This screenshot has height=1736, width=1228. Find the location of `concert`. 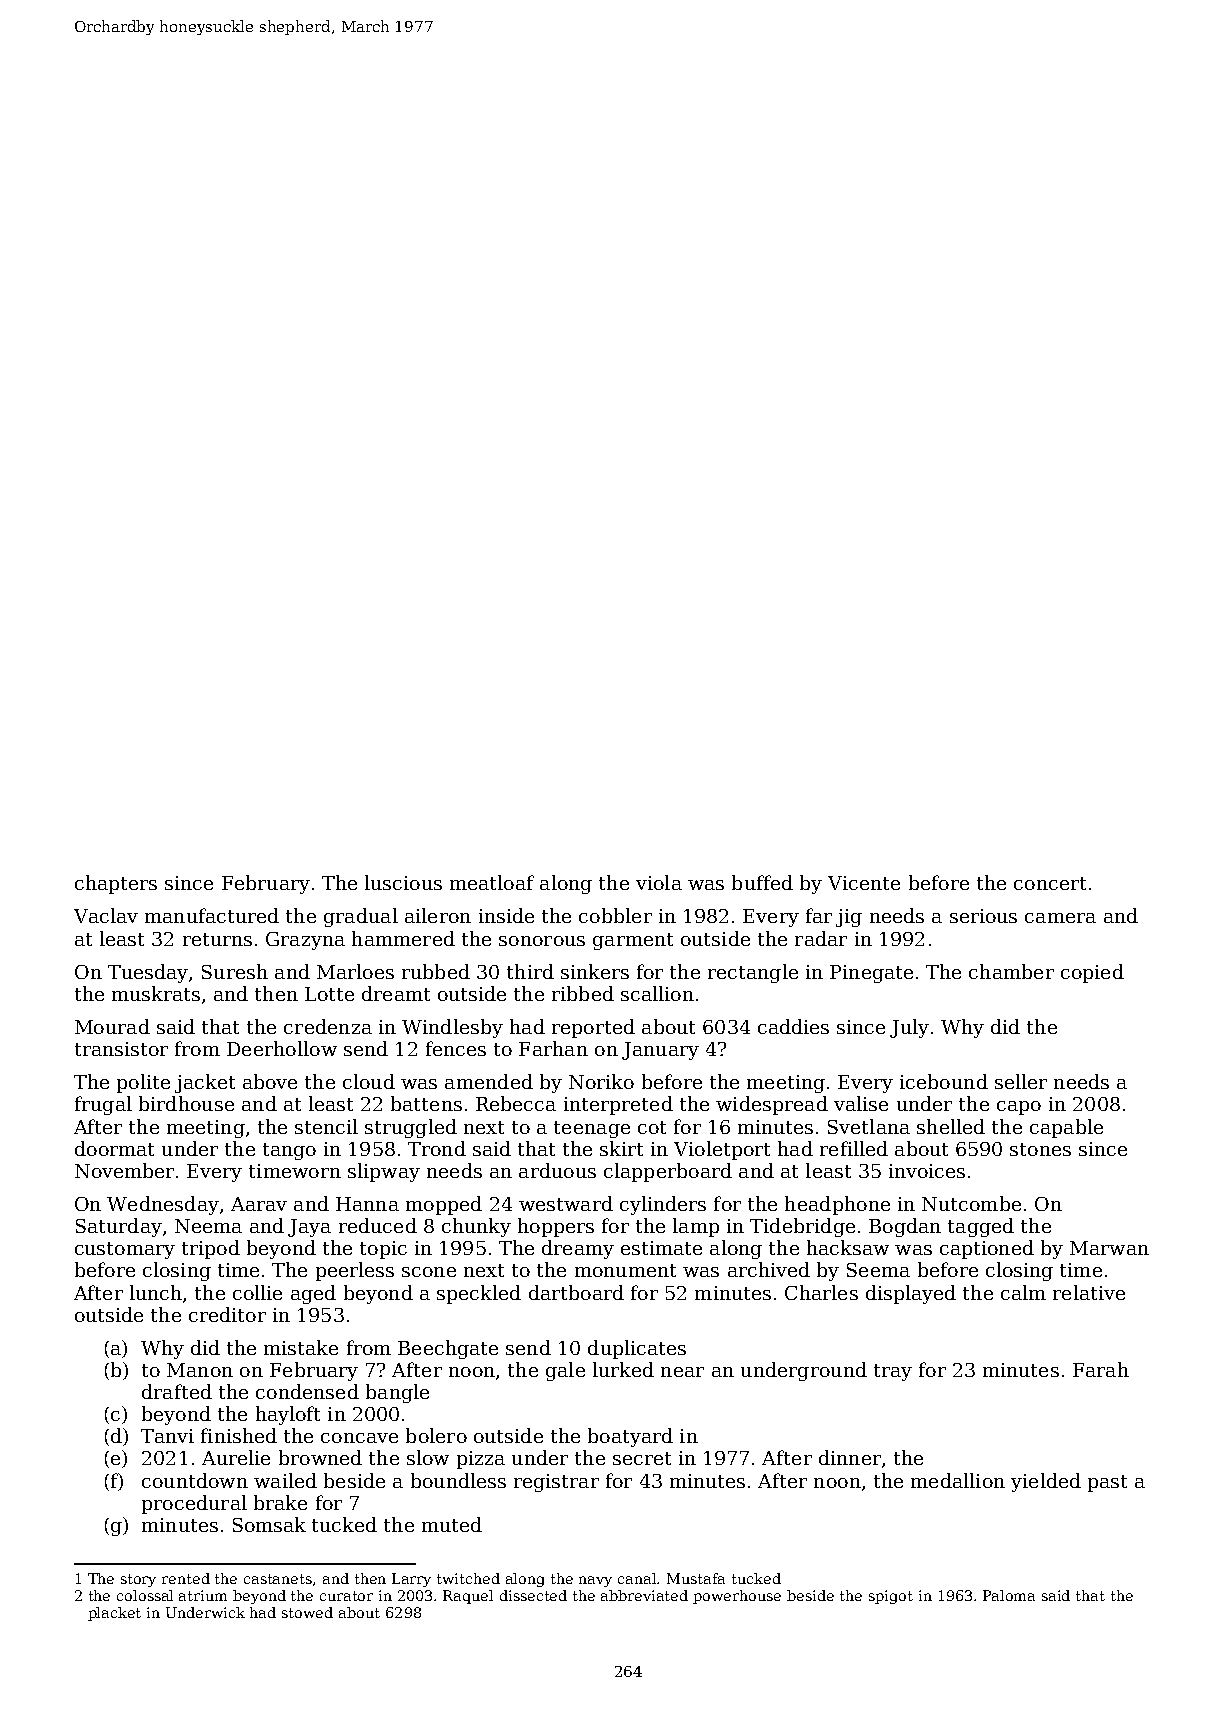

concert is located at coordinates (1050, 883).
